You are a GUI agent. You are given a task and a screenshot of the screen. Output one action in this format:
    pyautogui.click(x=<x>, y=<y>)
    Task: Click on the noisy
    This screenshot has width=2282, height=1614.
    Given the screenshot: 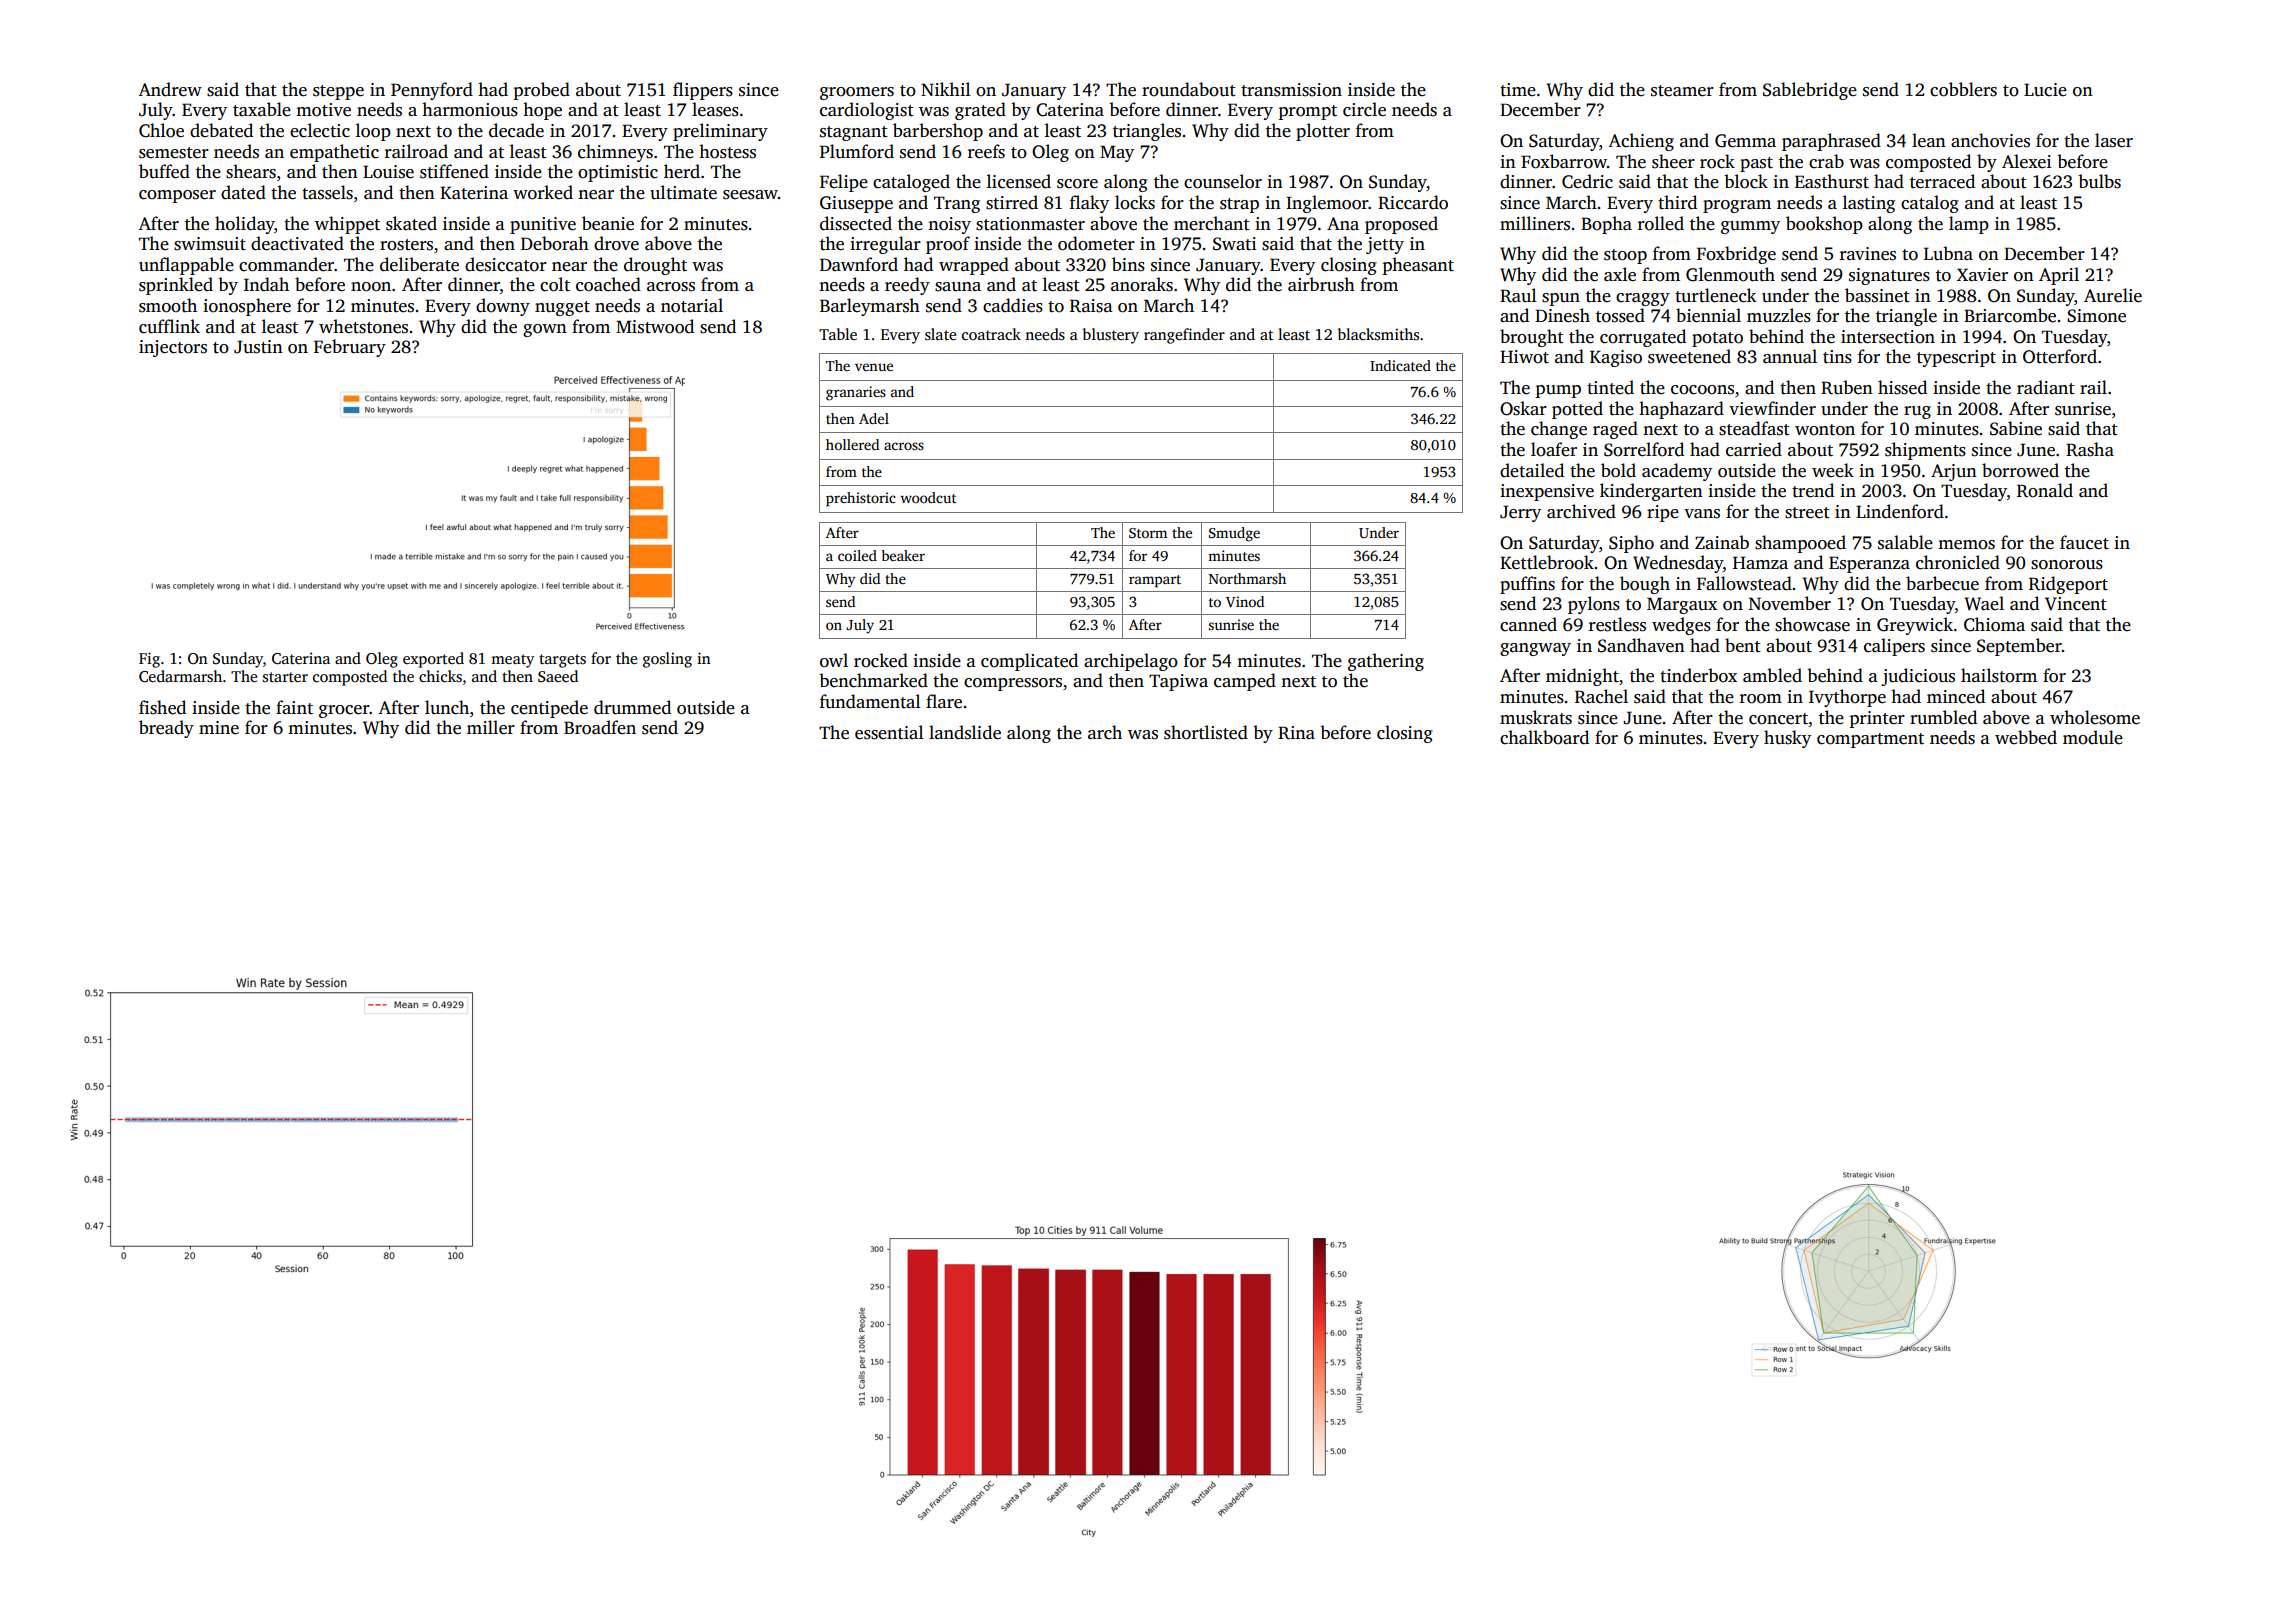 What is the action you would take?
    pyautogui.click(x=949, y=225)
